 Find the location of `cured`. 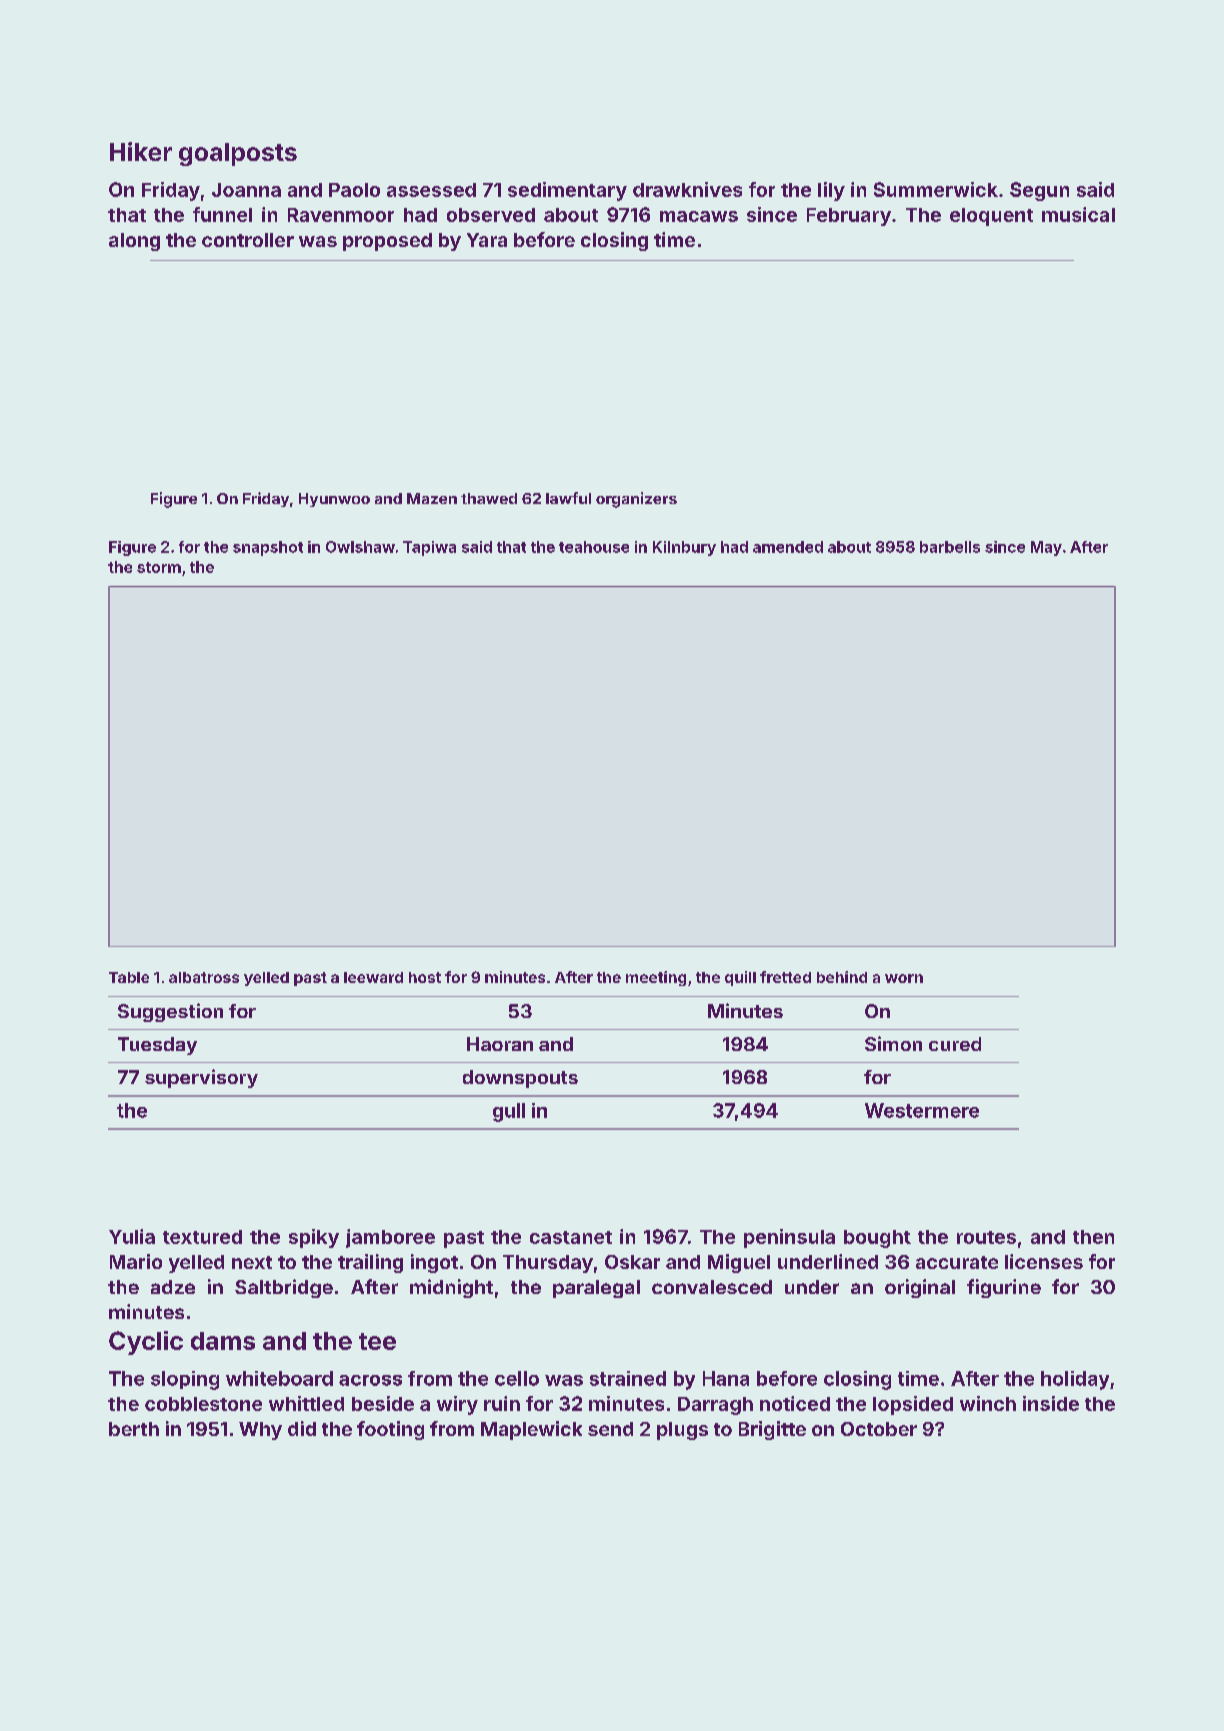

cured is located at coordinates (955, 1044).
